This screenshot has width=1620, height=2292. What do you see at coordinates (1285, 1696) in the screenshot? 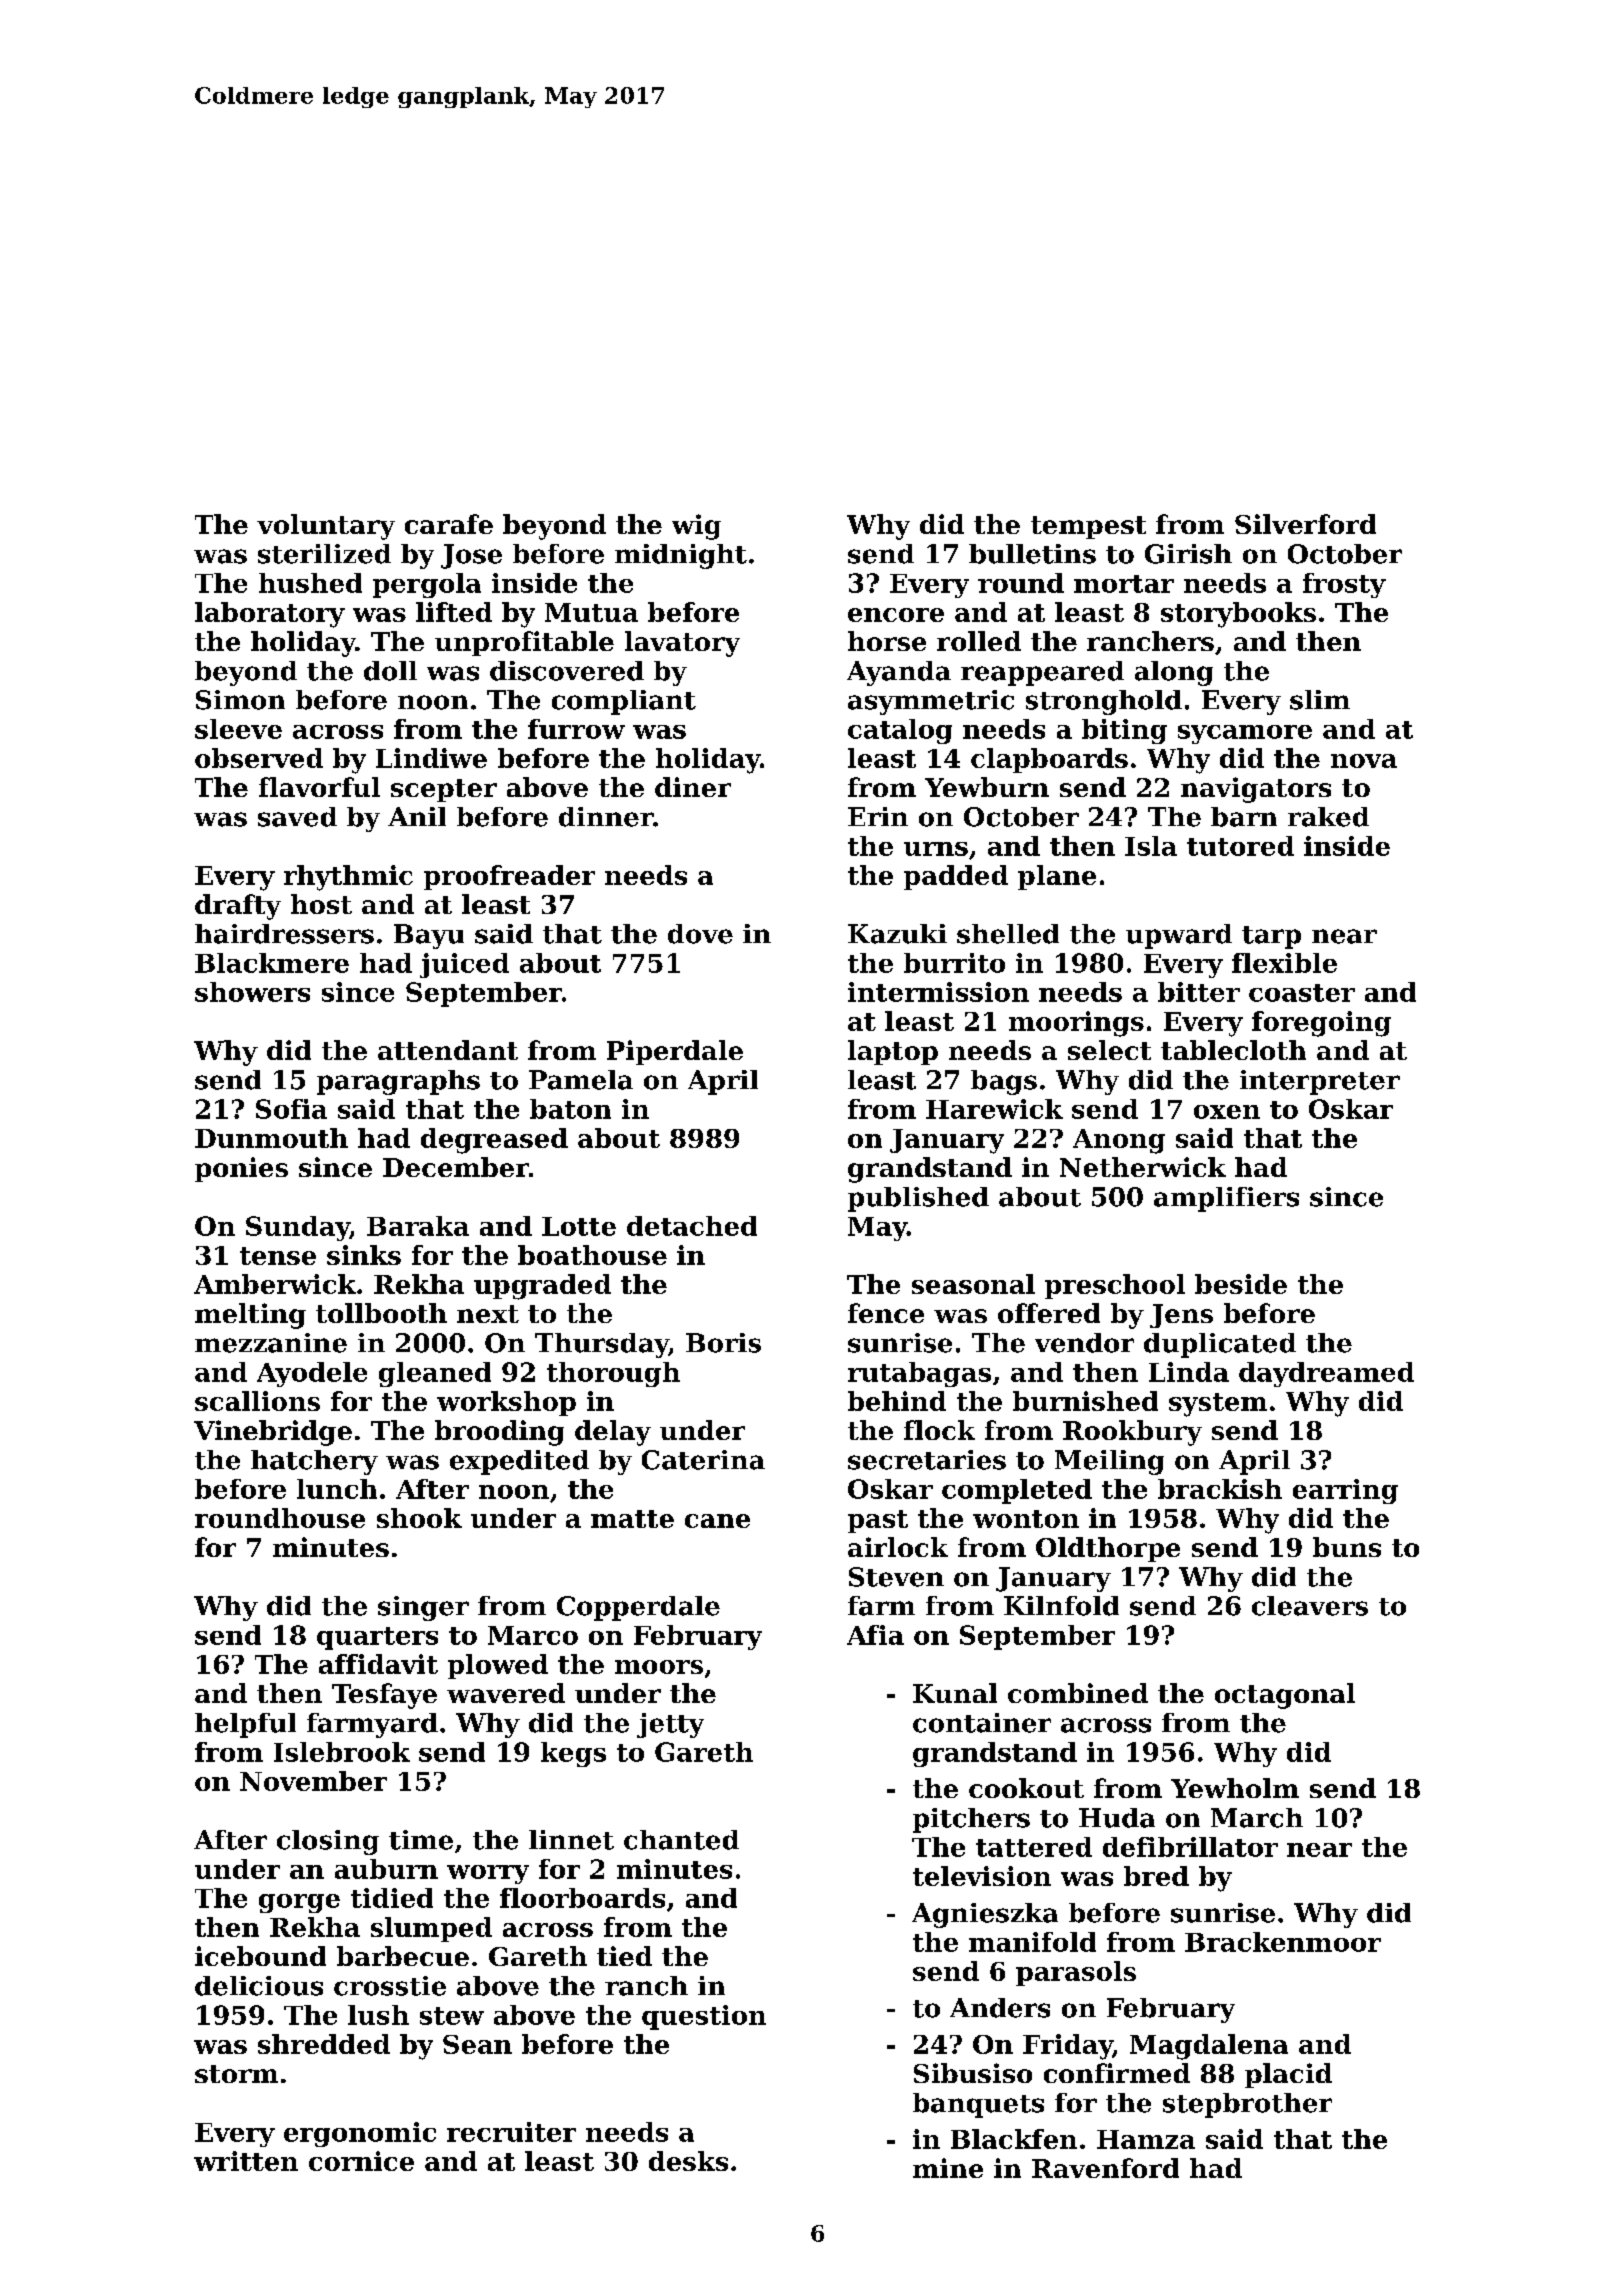
I see `octagonal` at bounding box center [1285, 1696].
